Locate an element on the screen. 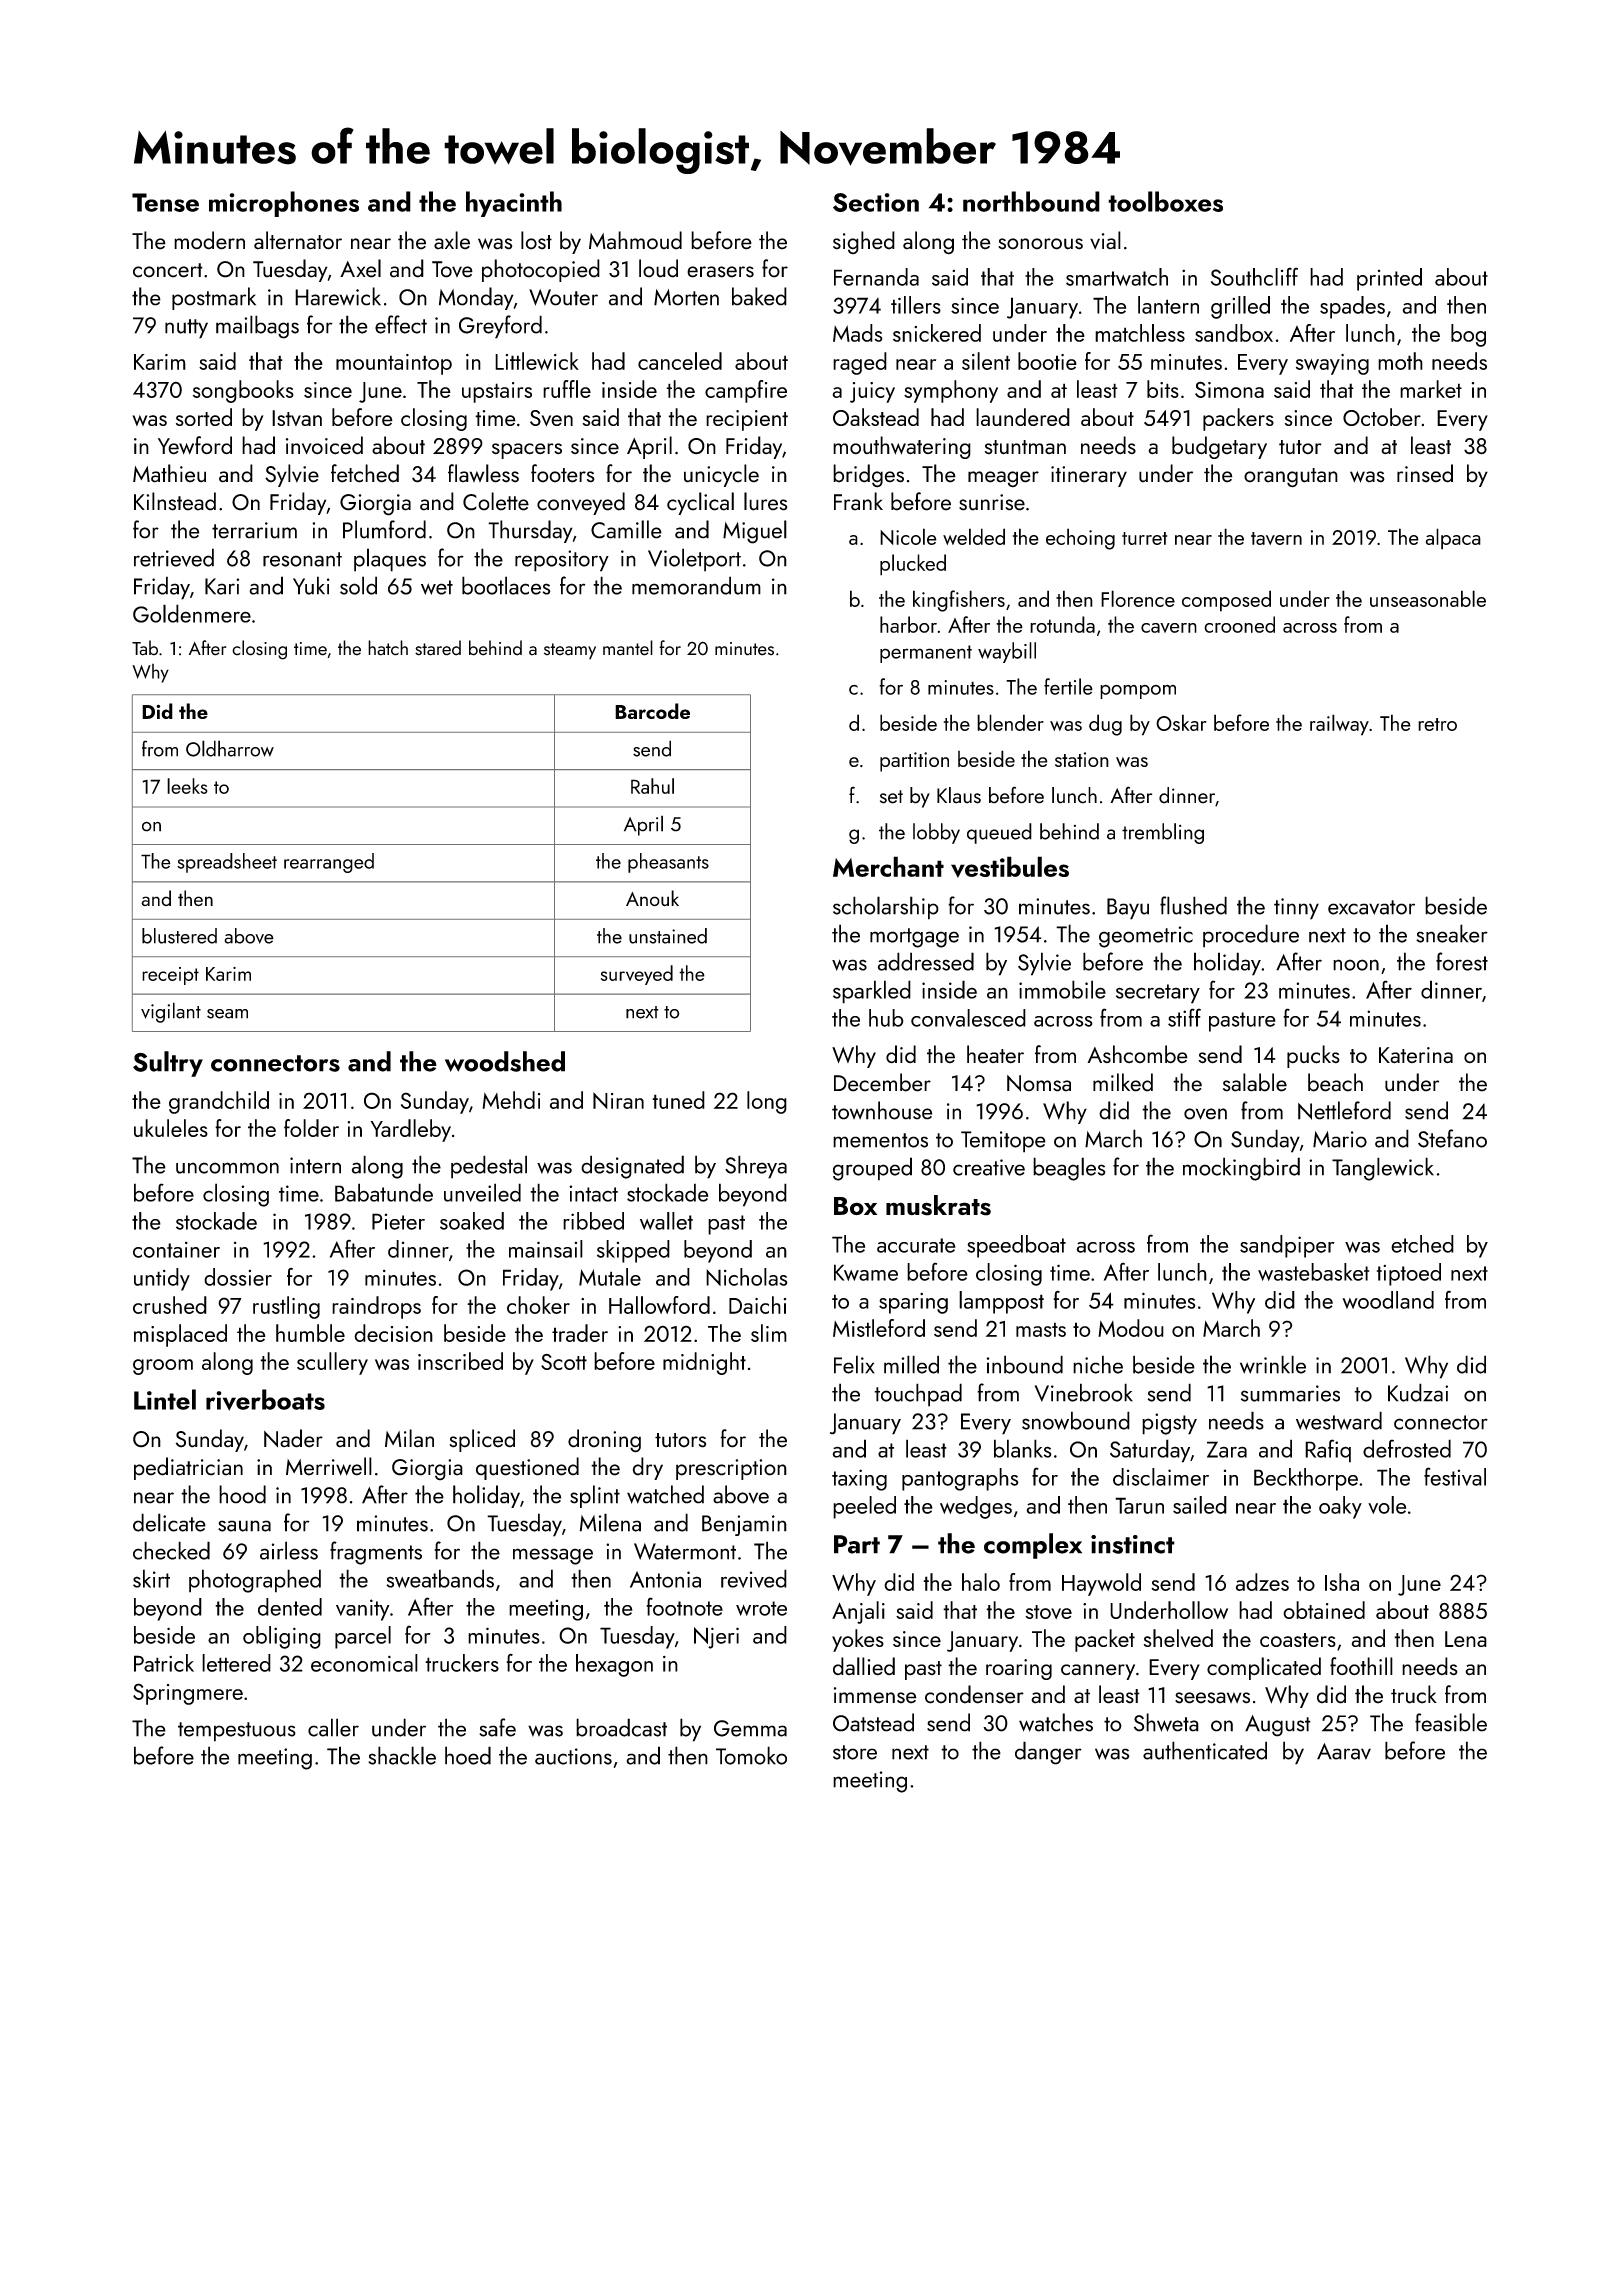 This screenshot has height=2292, width=1620. printed is located at coordinates (1389, 279).
